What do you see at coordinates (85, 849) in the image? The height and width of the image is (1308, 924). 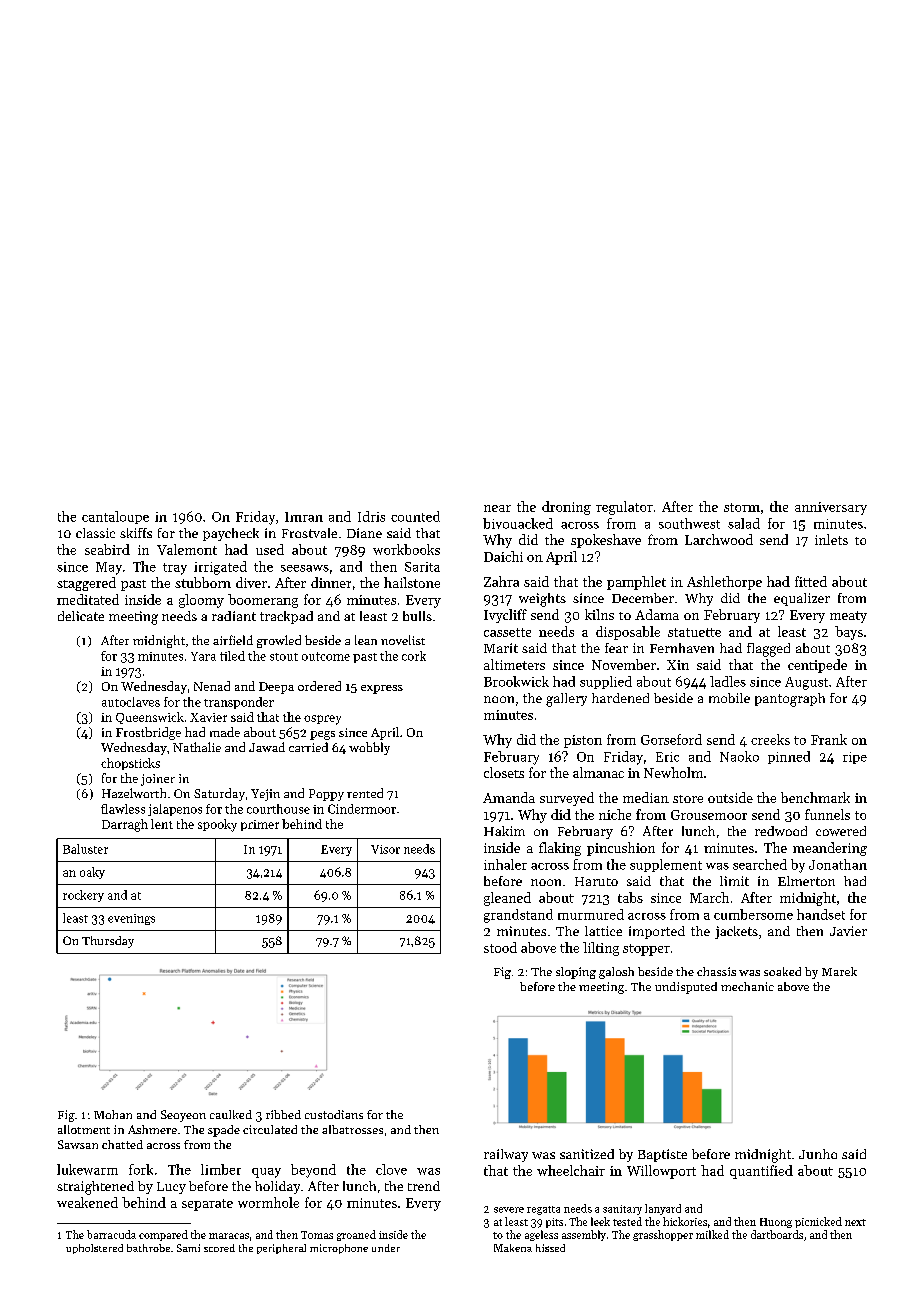 I see `Baluster` at bounding box center [85, 849].
